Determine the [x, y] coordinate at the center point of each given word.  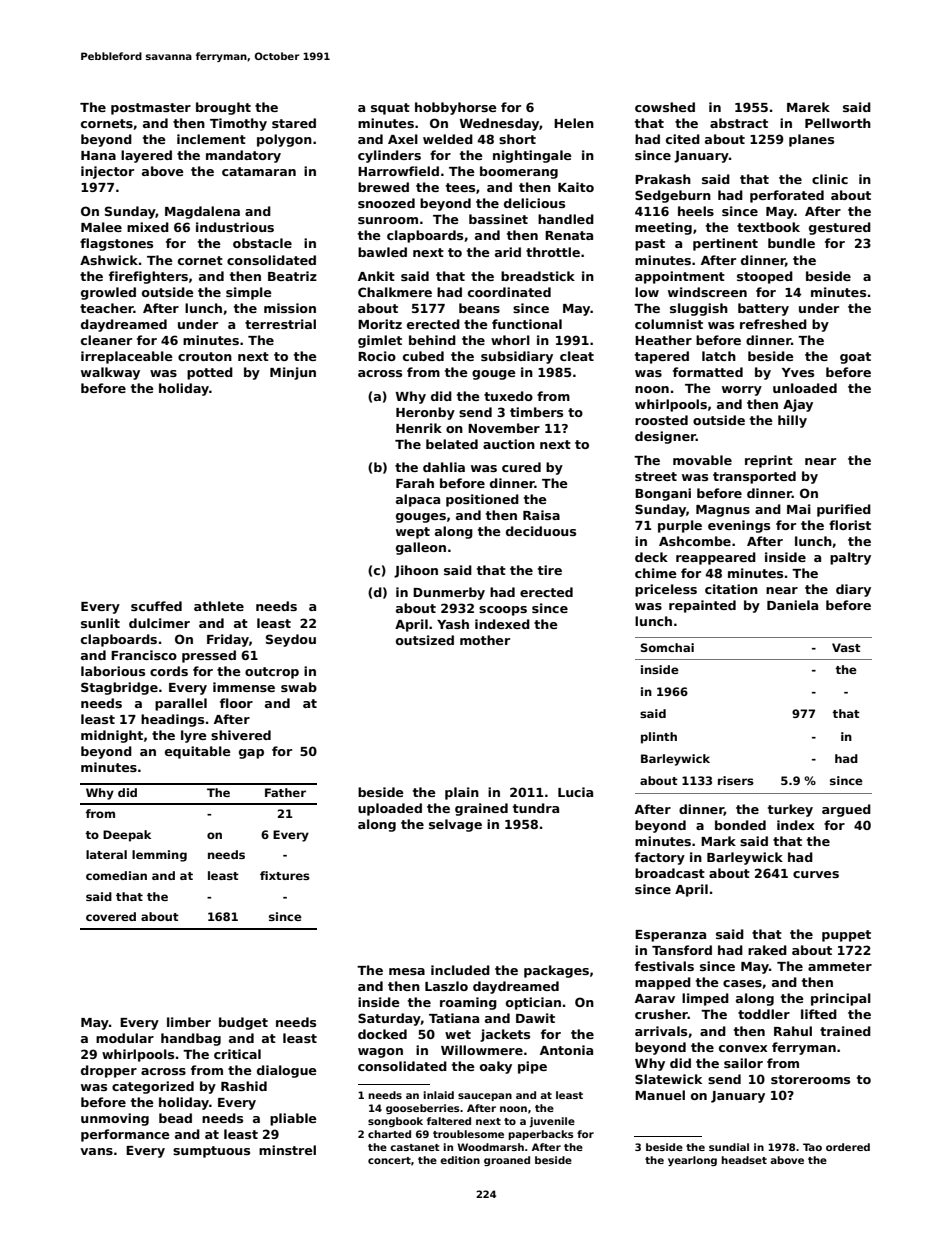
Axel [403, 139]
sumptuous [211, 1152]
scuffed [156, 606]
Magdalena [202, 212]
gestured [840, 228]
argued [846, 810]
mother [485, 640]
